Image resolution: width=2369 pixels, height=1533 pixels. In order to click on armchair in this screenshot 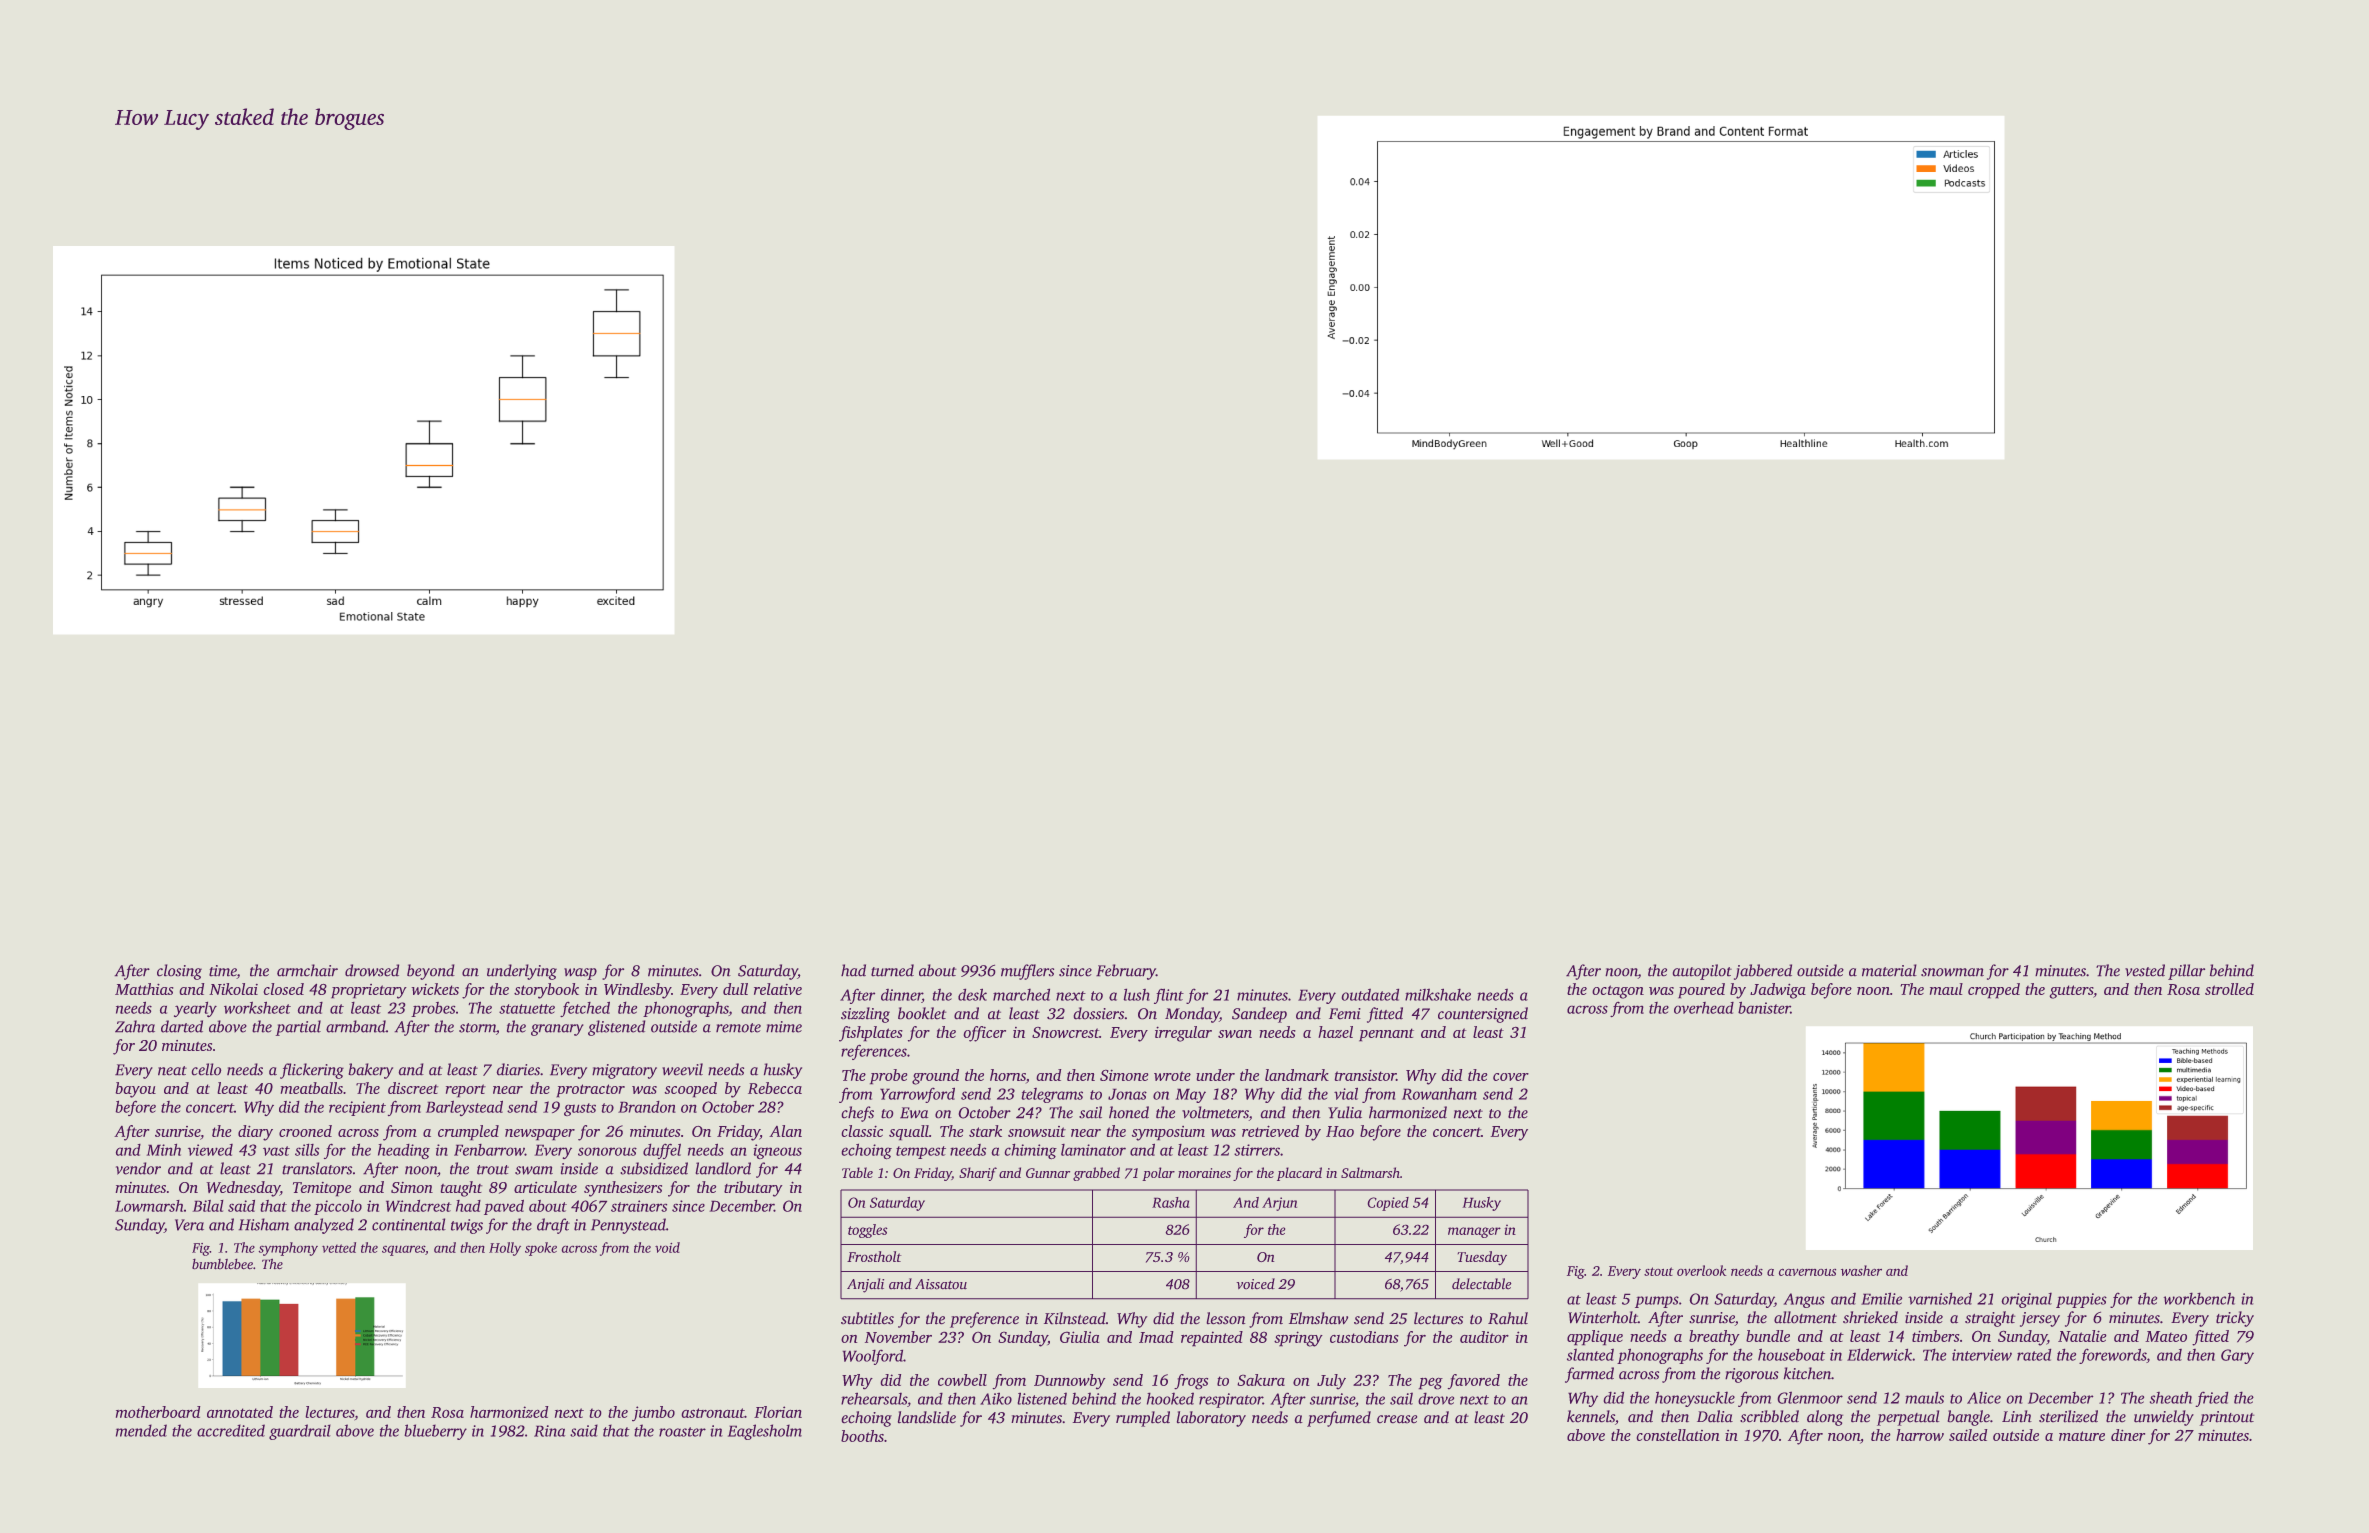, I will do `click(307, 970)`.
